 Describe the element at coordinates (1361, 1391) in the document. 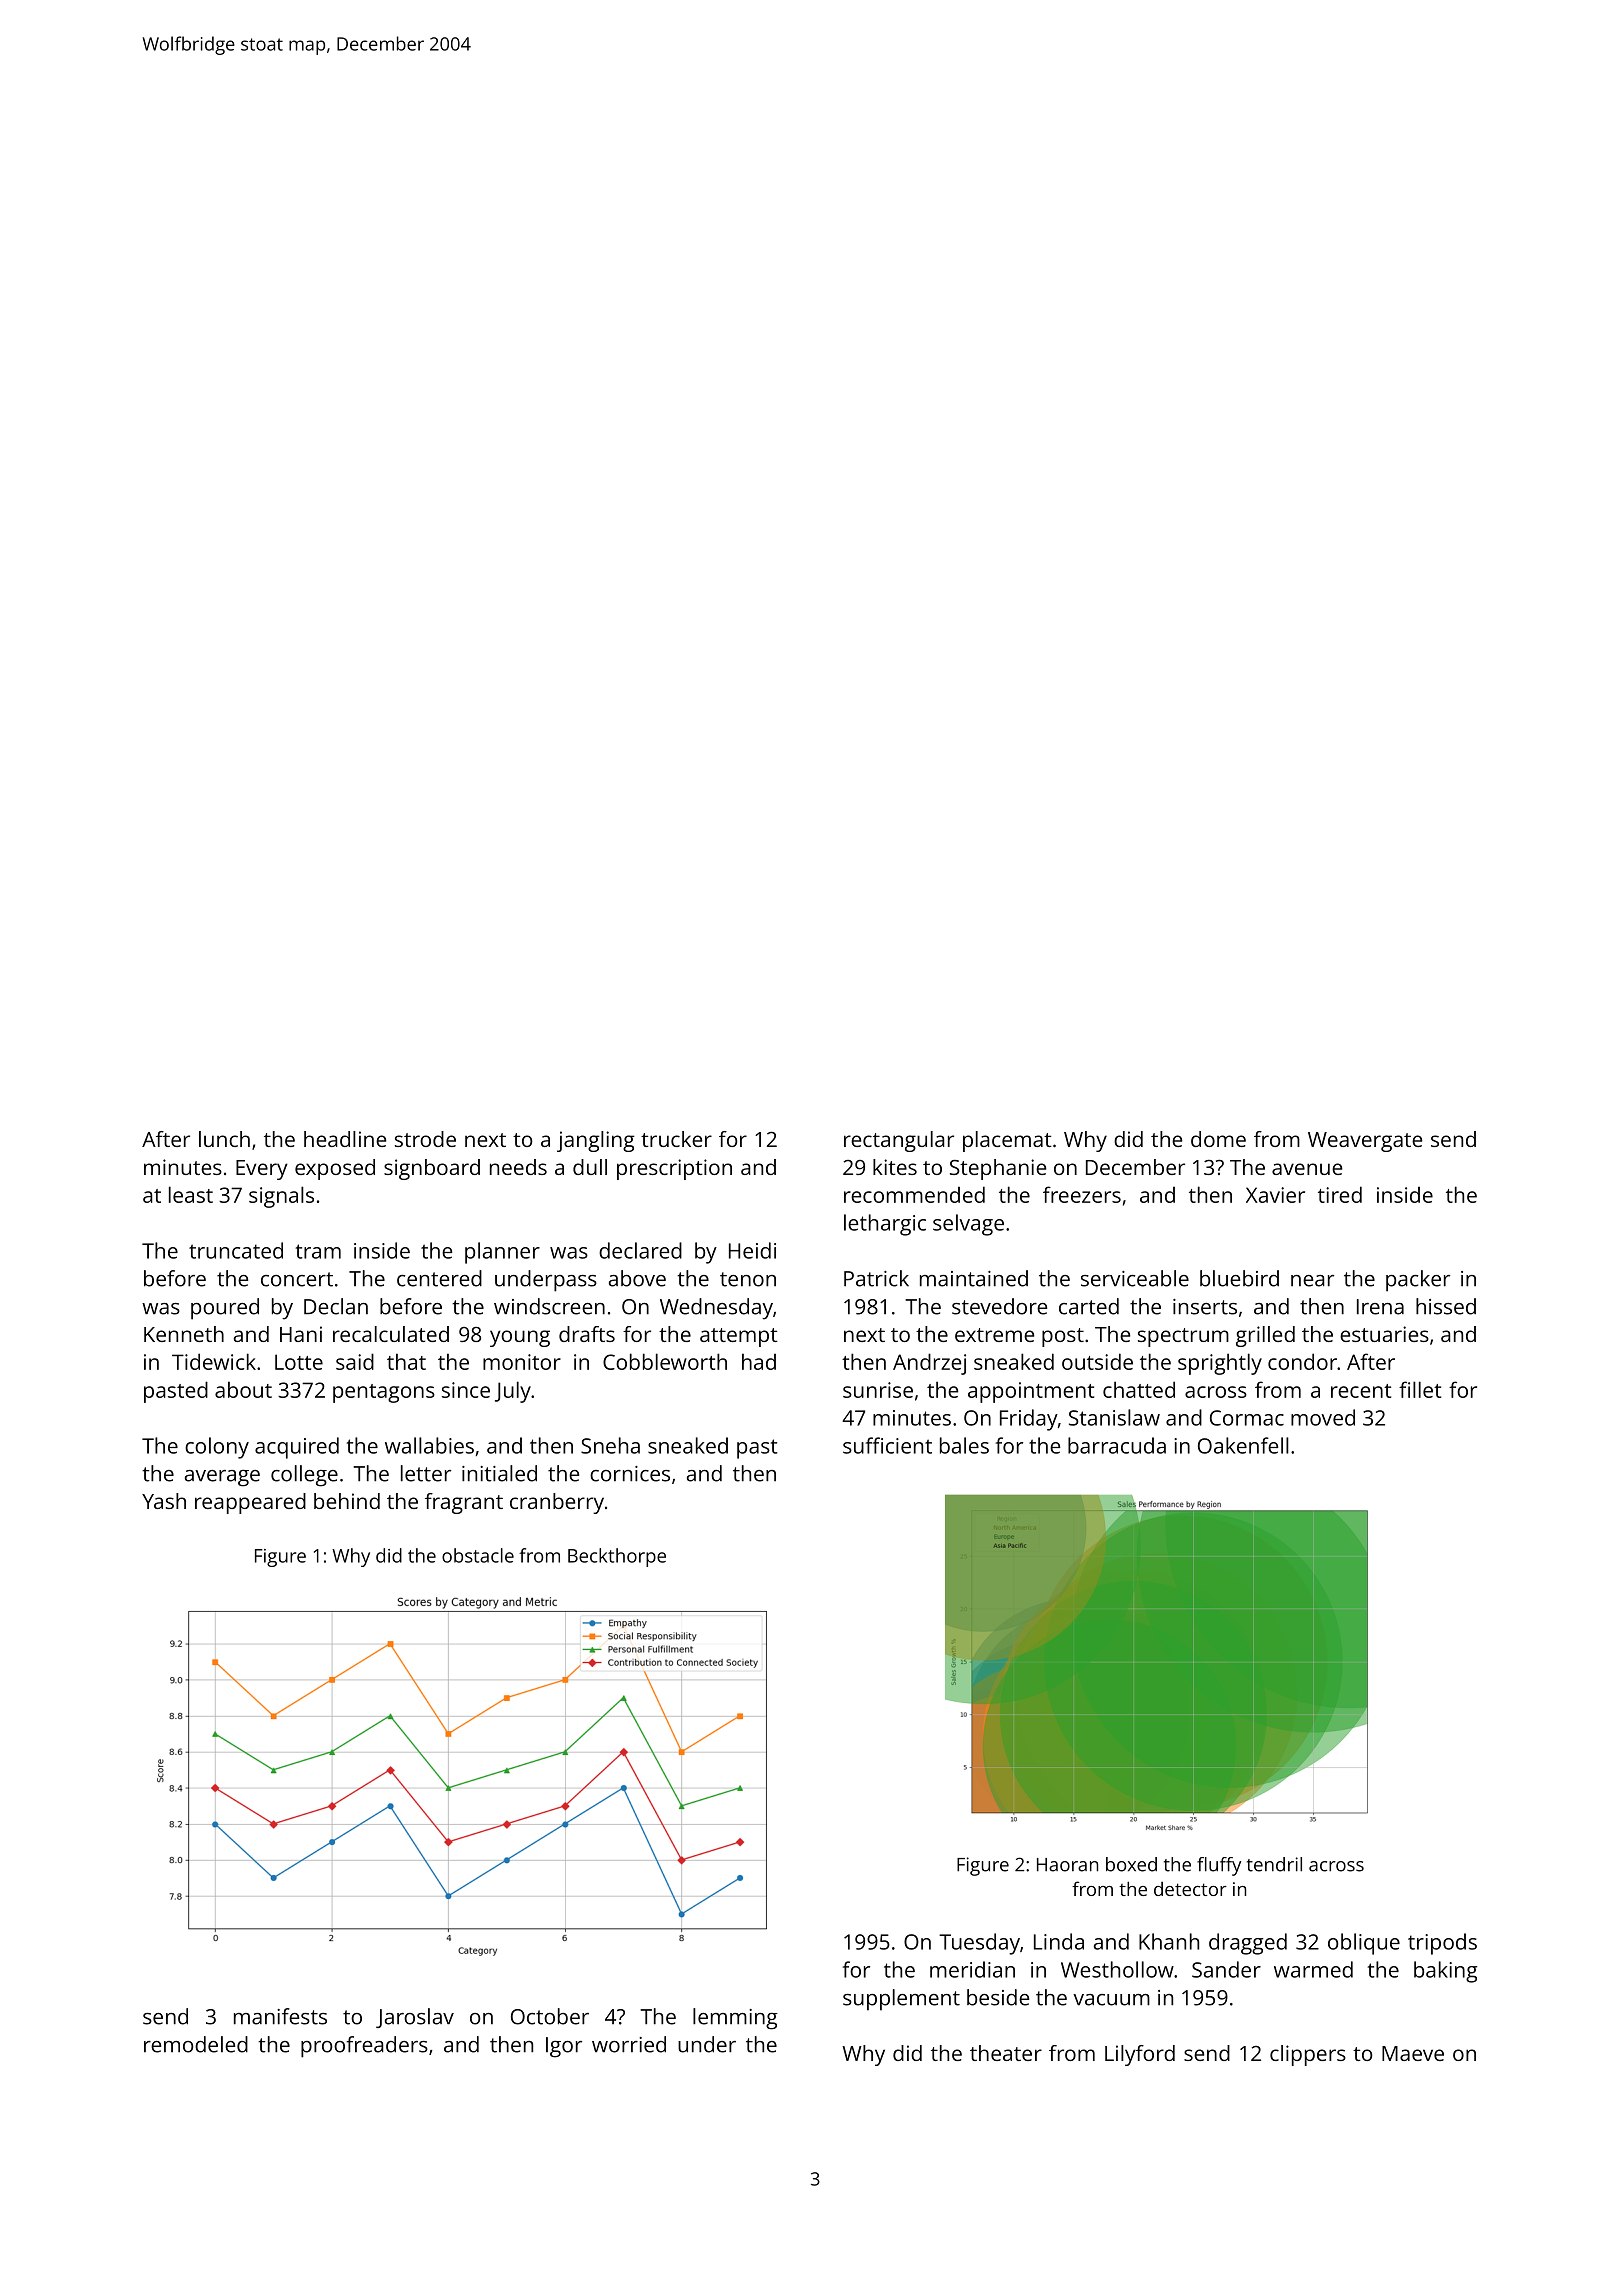

I see `recent` at that location.
